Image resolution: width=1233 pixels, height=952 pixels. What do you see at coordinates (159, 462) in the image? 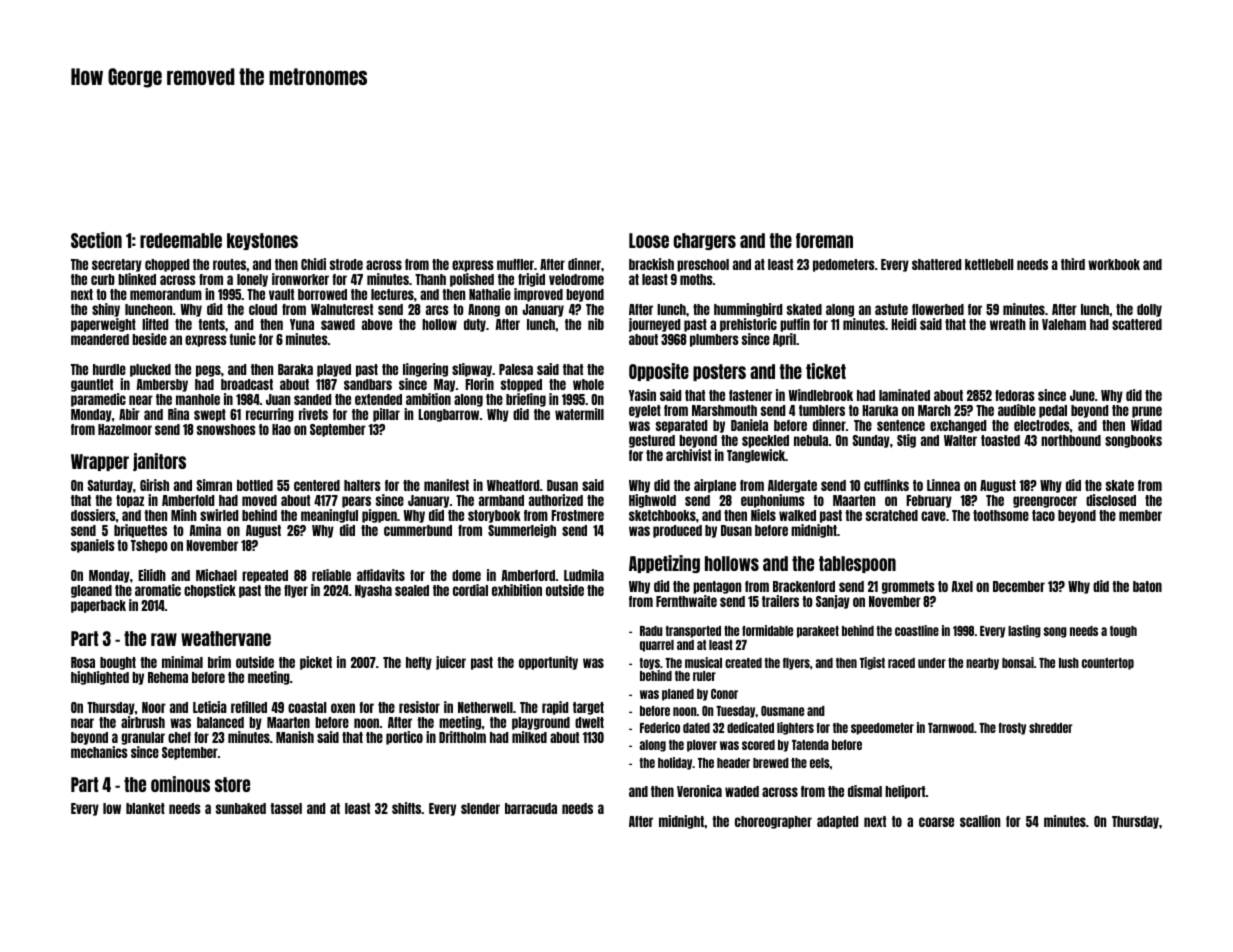
I see `janitors` at bounding box center [159, 462].
